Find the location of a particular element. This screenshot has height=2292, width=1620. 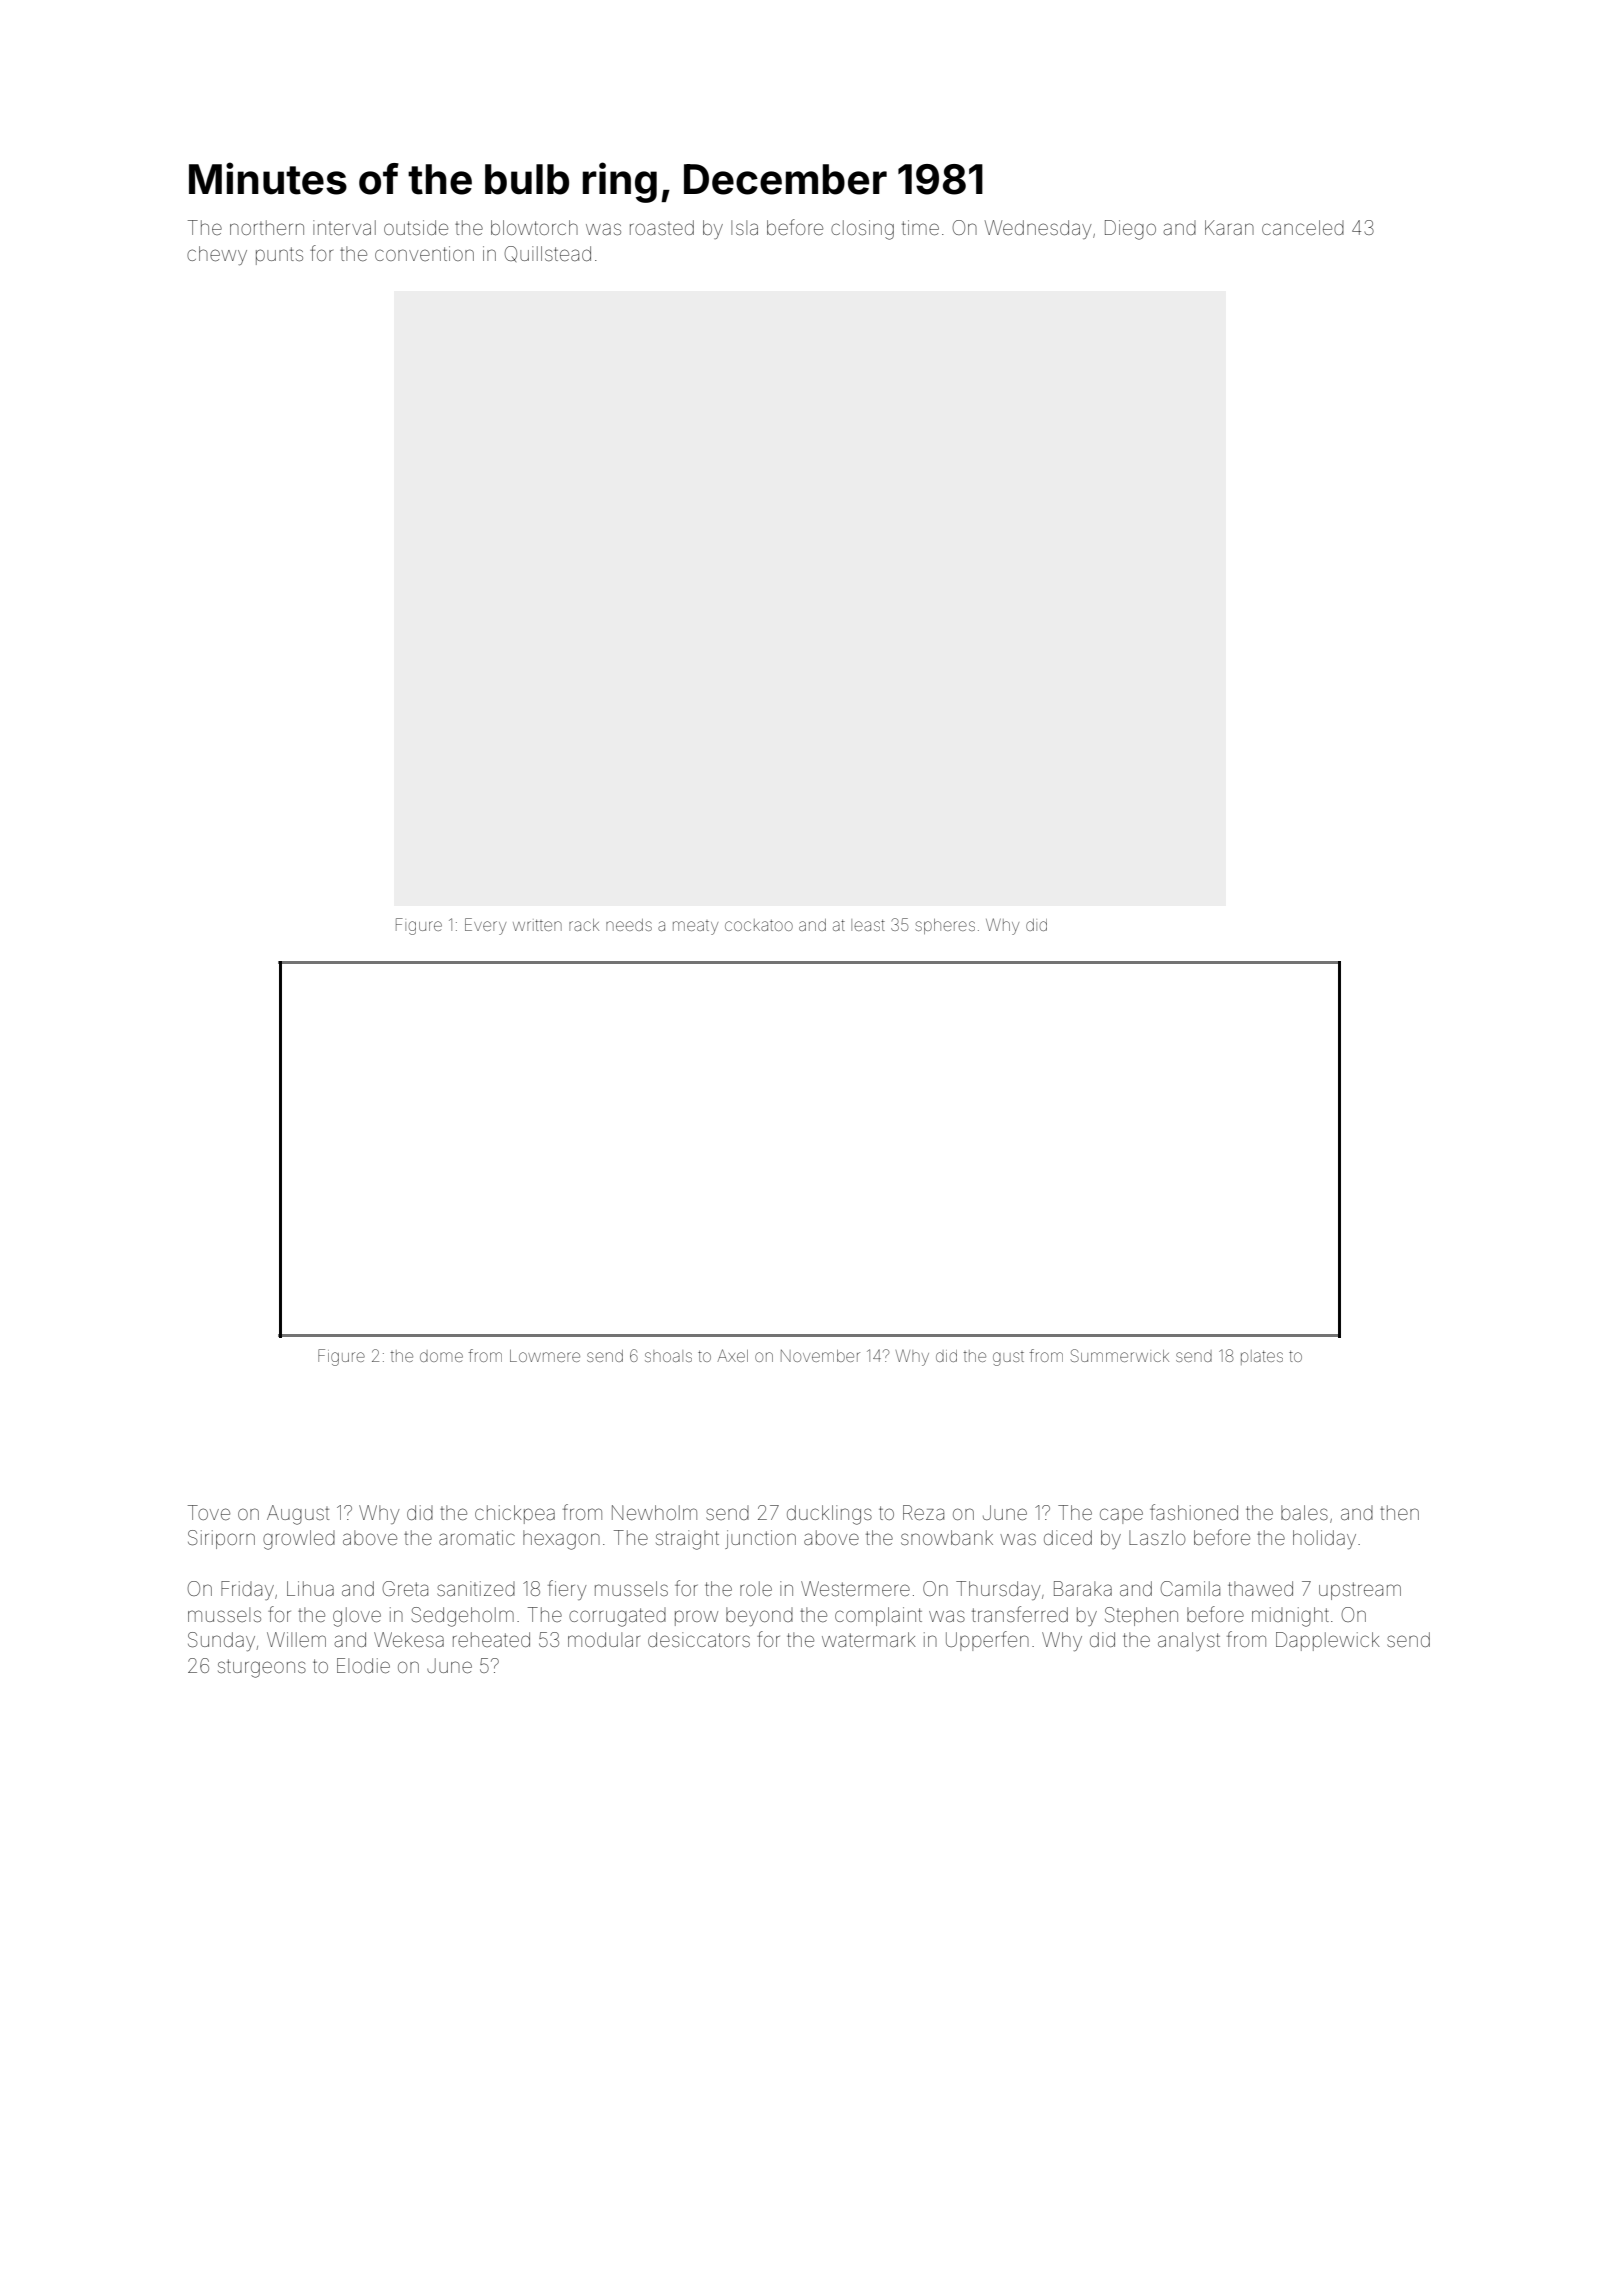

canceled is located at coordinates (1303, 227).
